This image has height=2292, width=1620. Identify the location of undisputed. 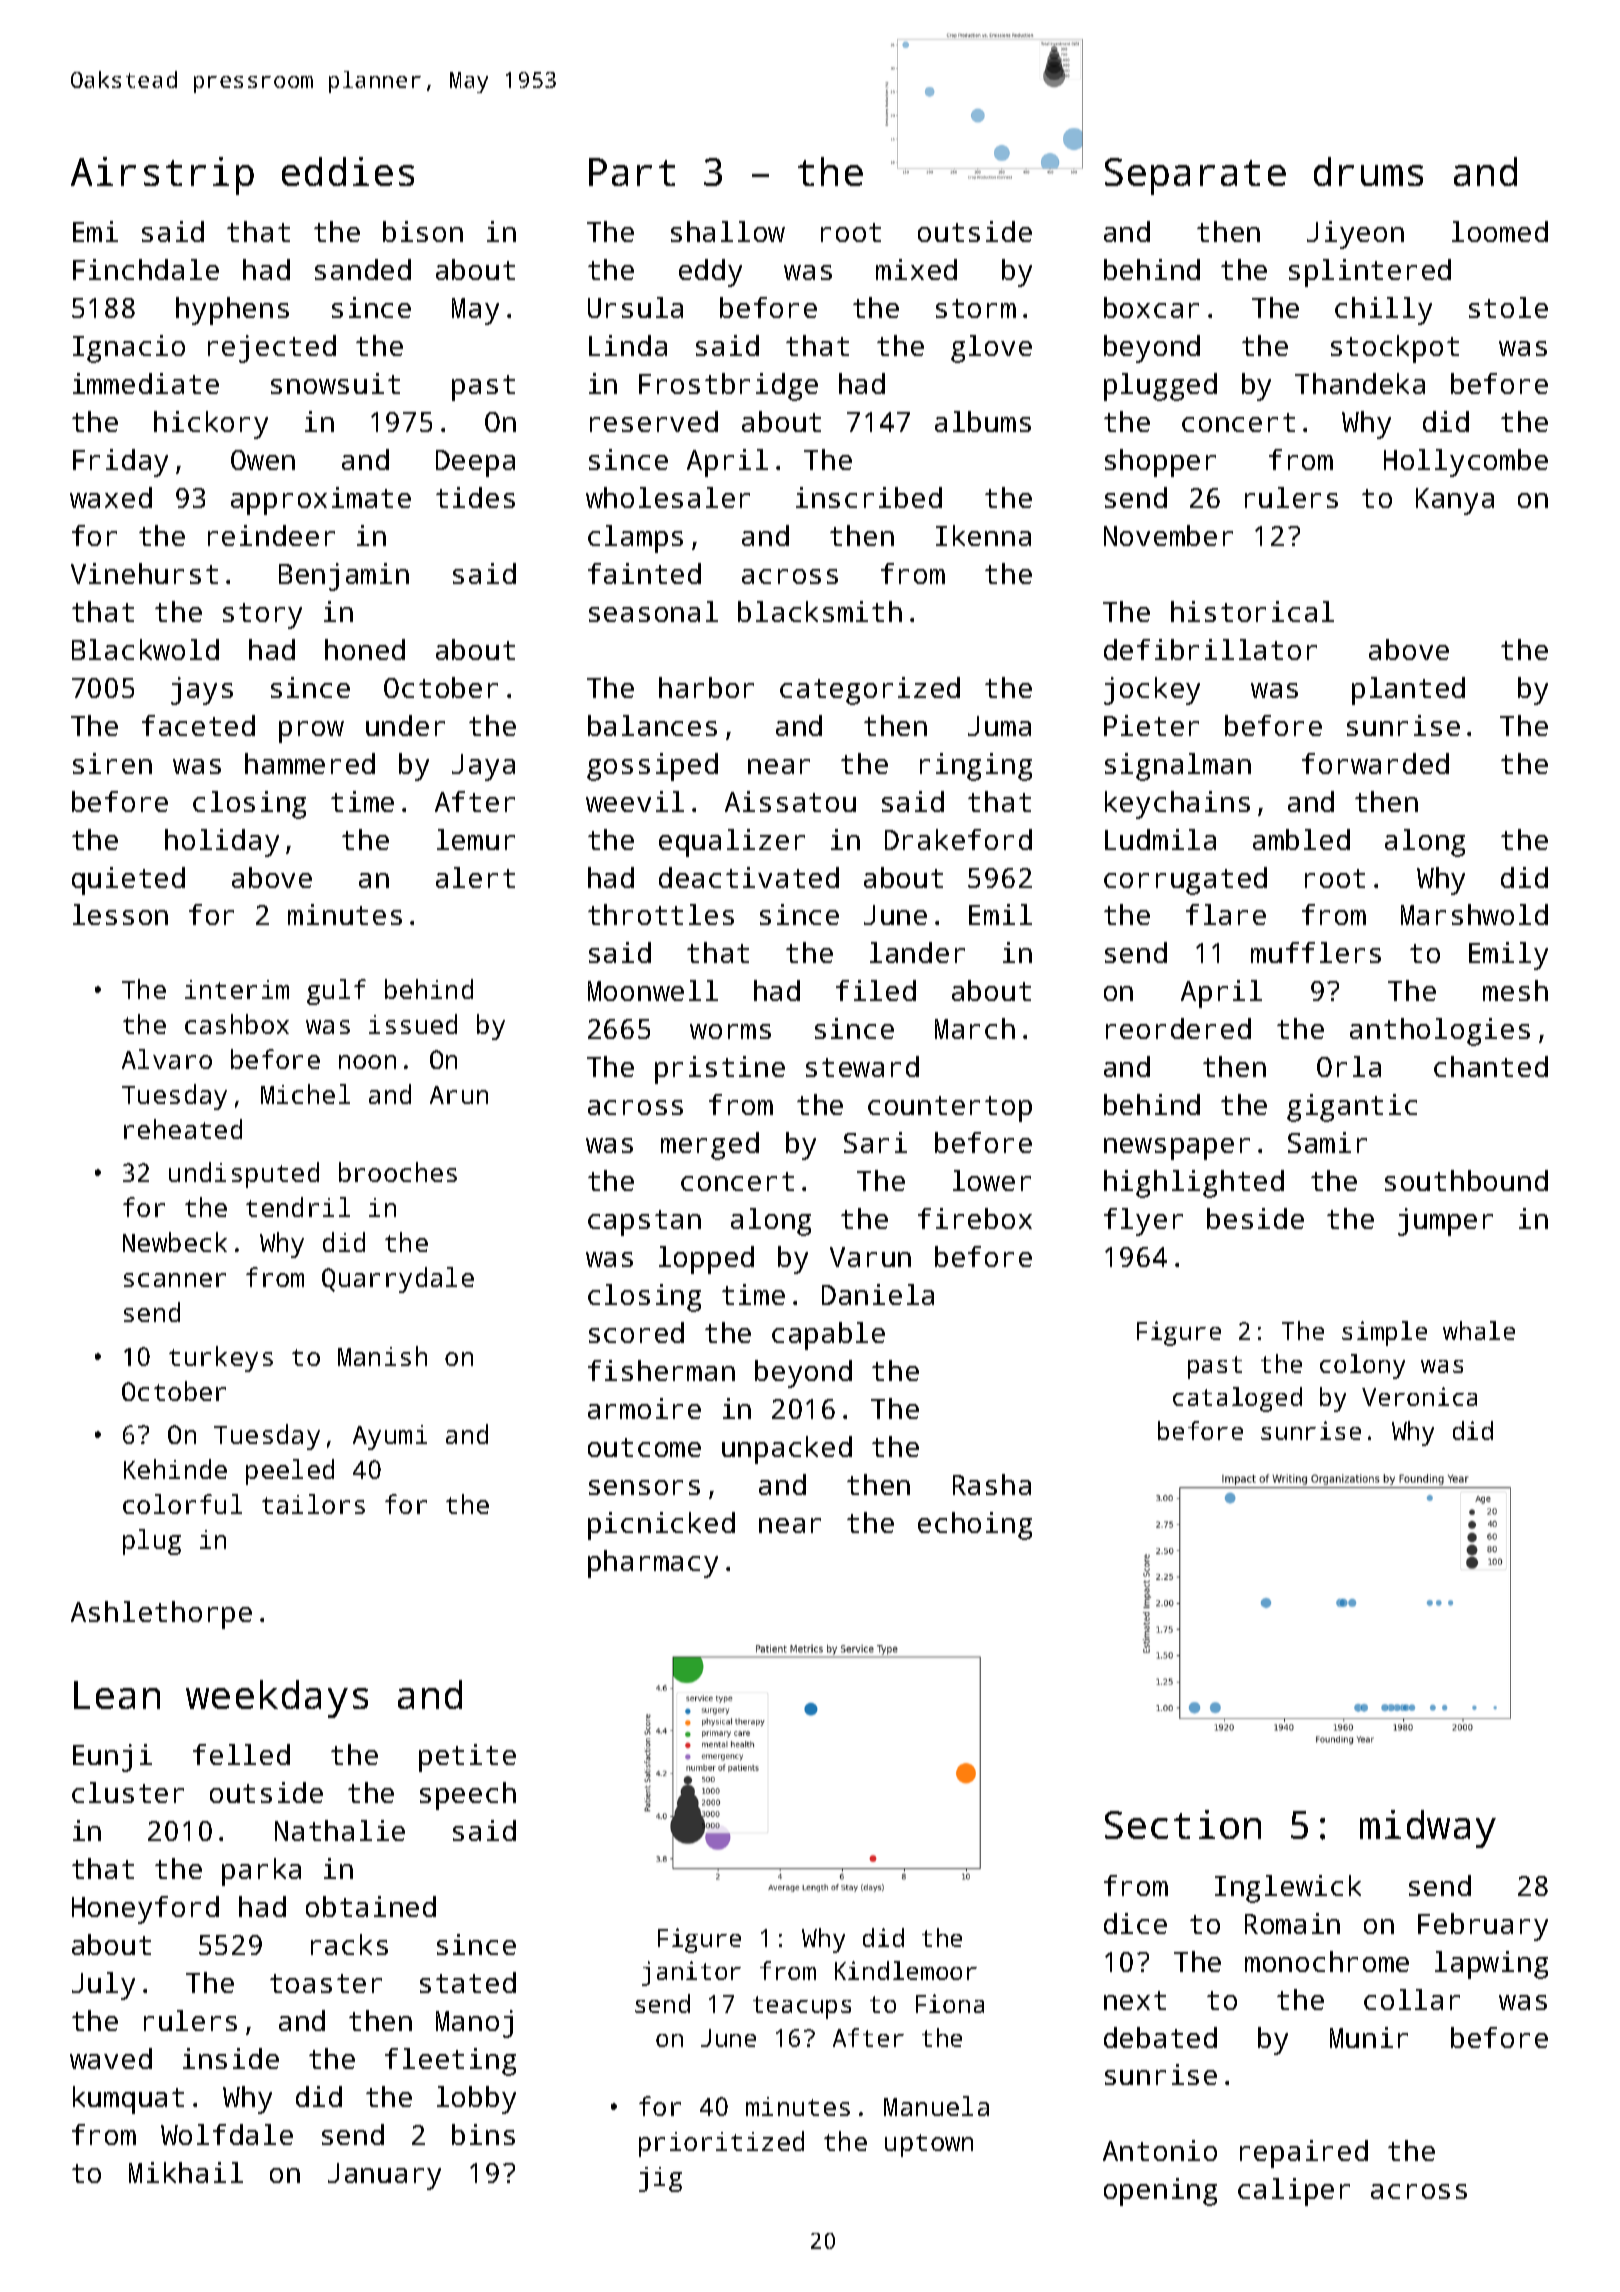
(244, 1175).
